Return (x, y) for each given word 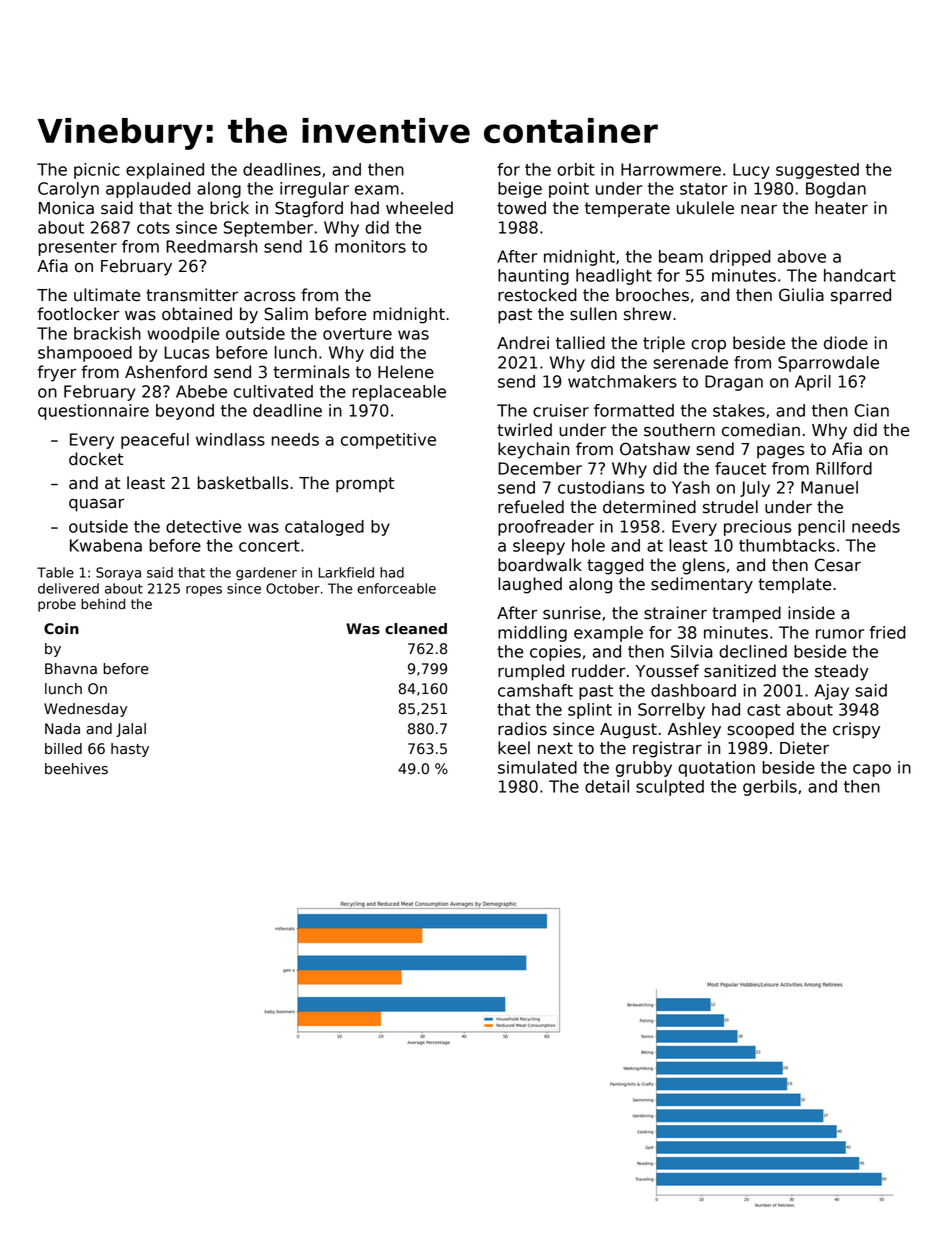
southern (679, 430)
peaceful (155, 441)
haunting (533, 277)
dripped (740, 258)
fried (887, 632)
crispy (856, 730)
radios (522, 729)
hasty (130, 750)
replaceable (399, 393)
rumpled (531, 672)
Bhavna (71, 669)
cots (153, 228)
